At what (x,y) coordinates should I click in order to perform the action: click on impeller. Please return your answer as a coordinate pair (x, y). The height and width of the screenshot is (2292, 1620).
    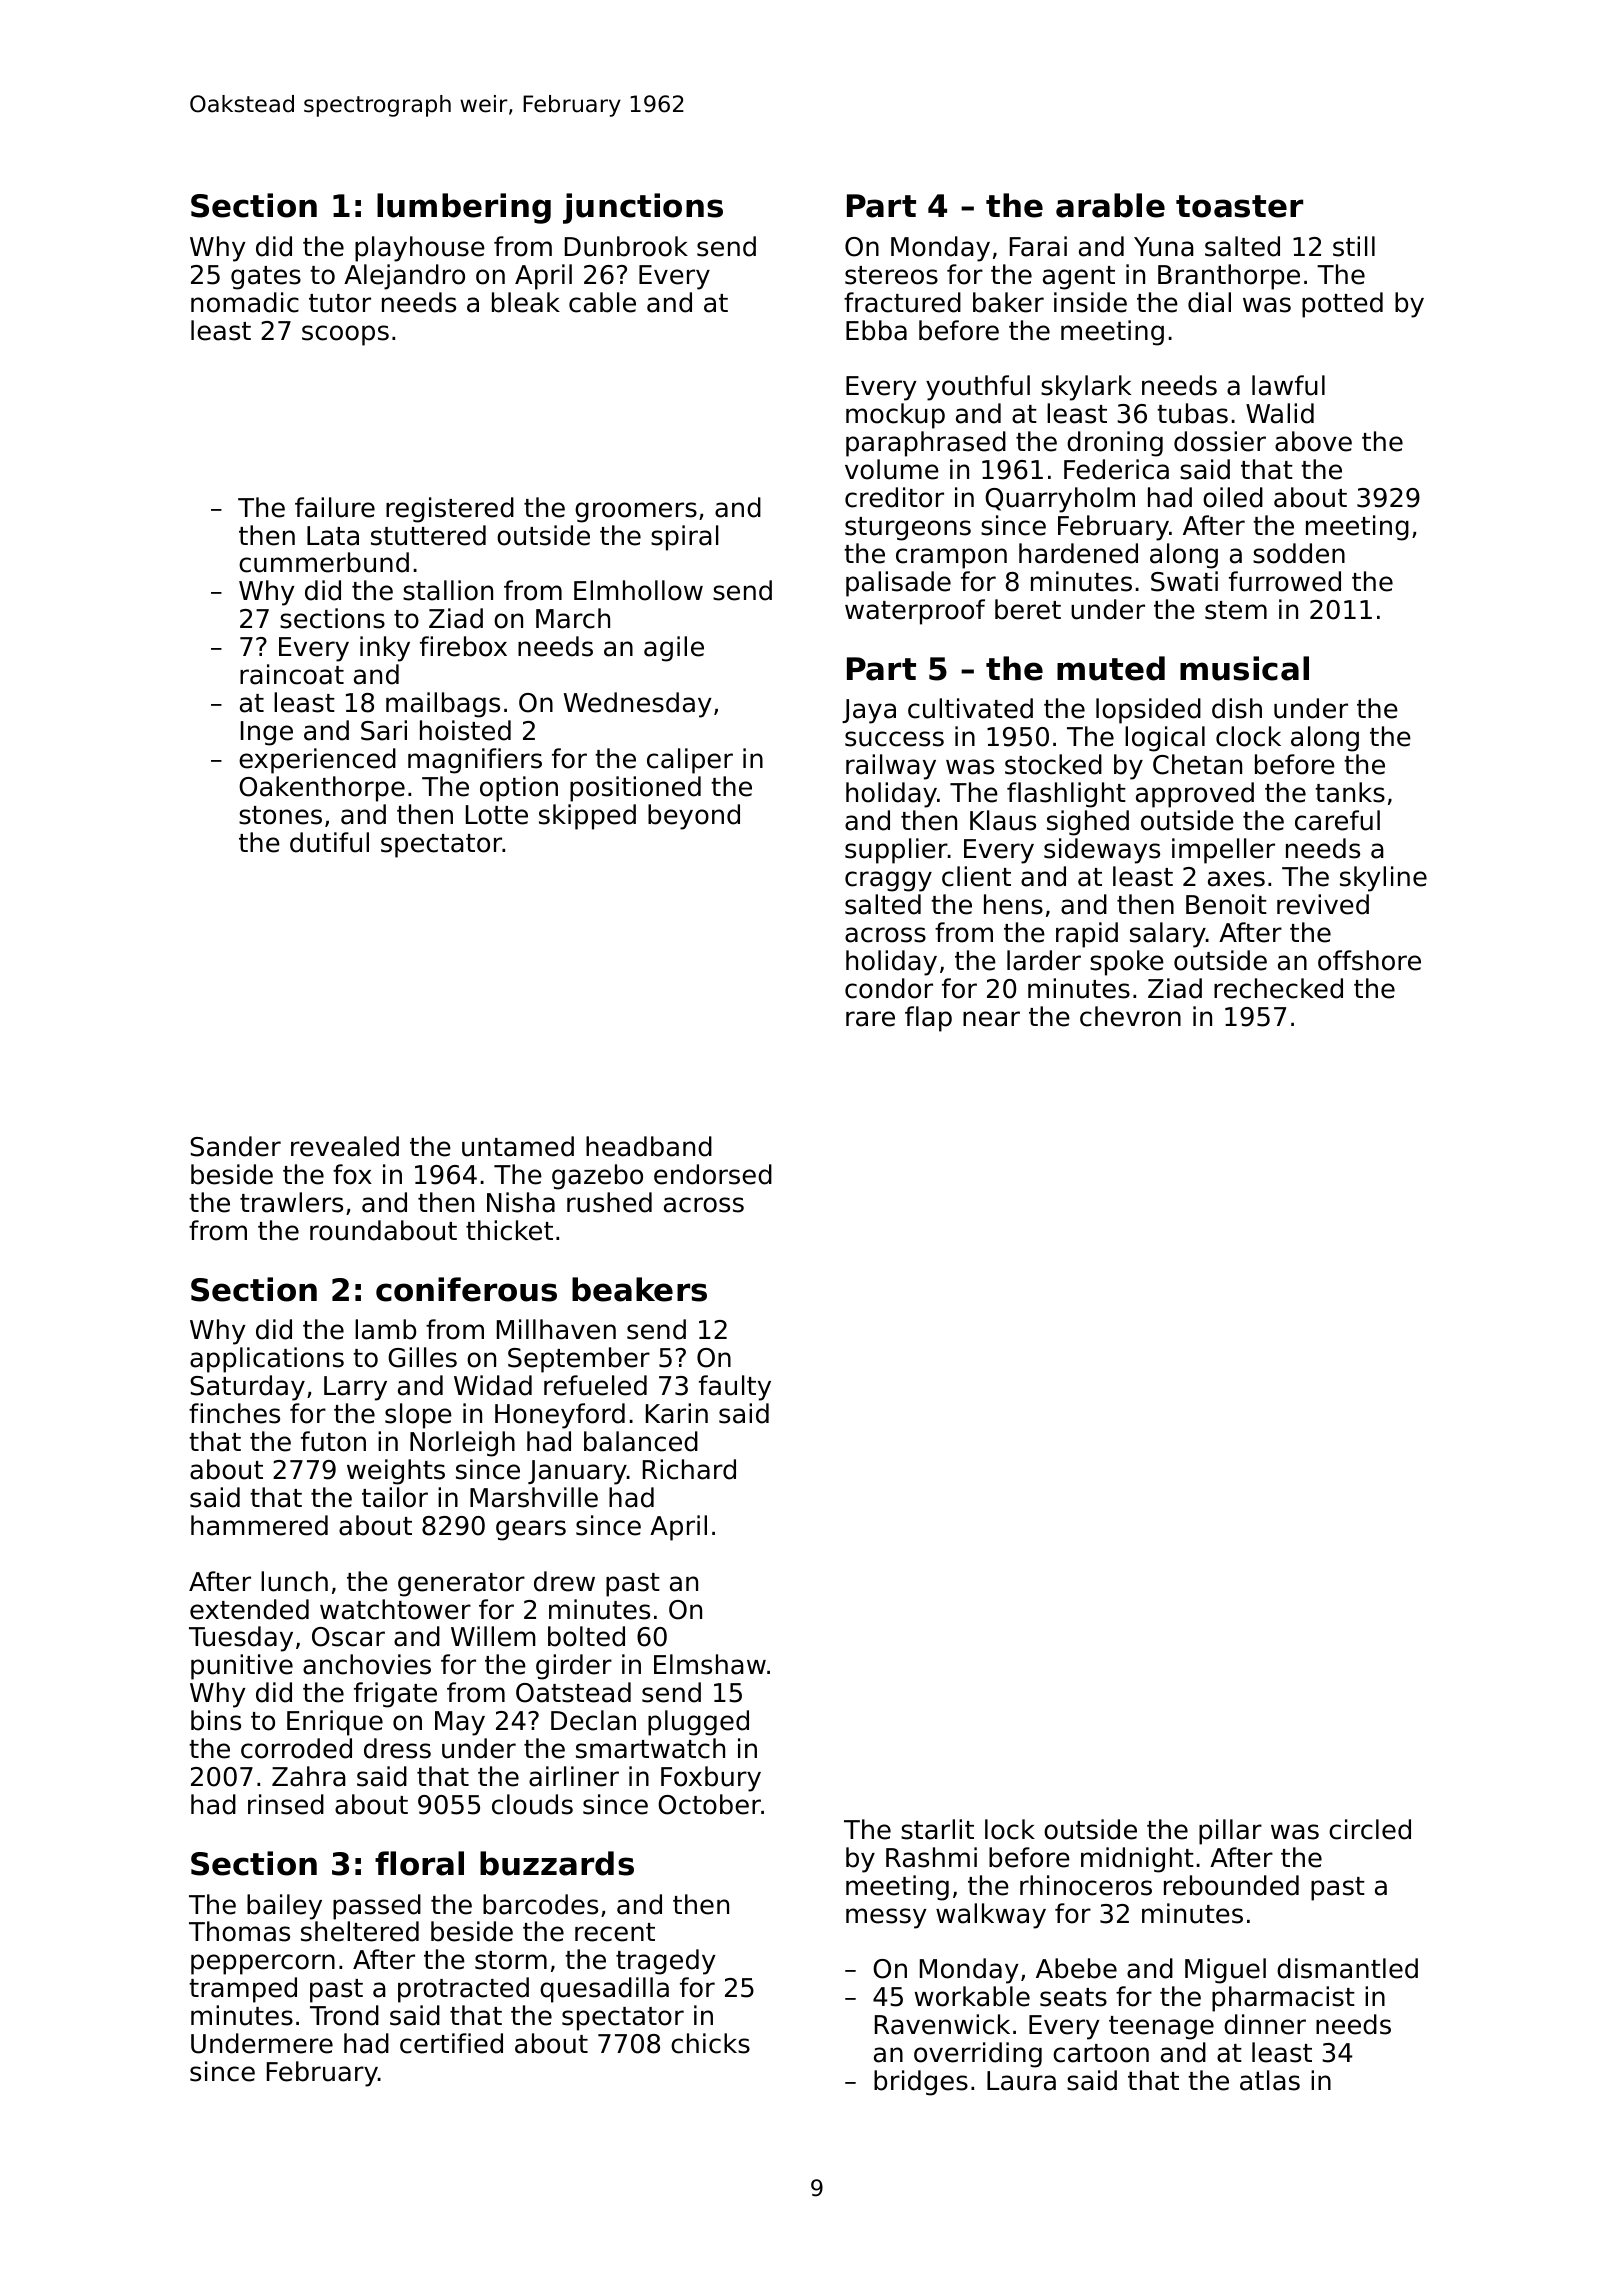
    Looking at the image, I should click on (1223, 851).
